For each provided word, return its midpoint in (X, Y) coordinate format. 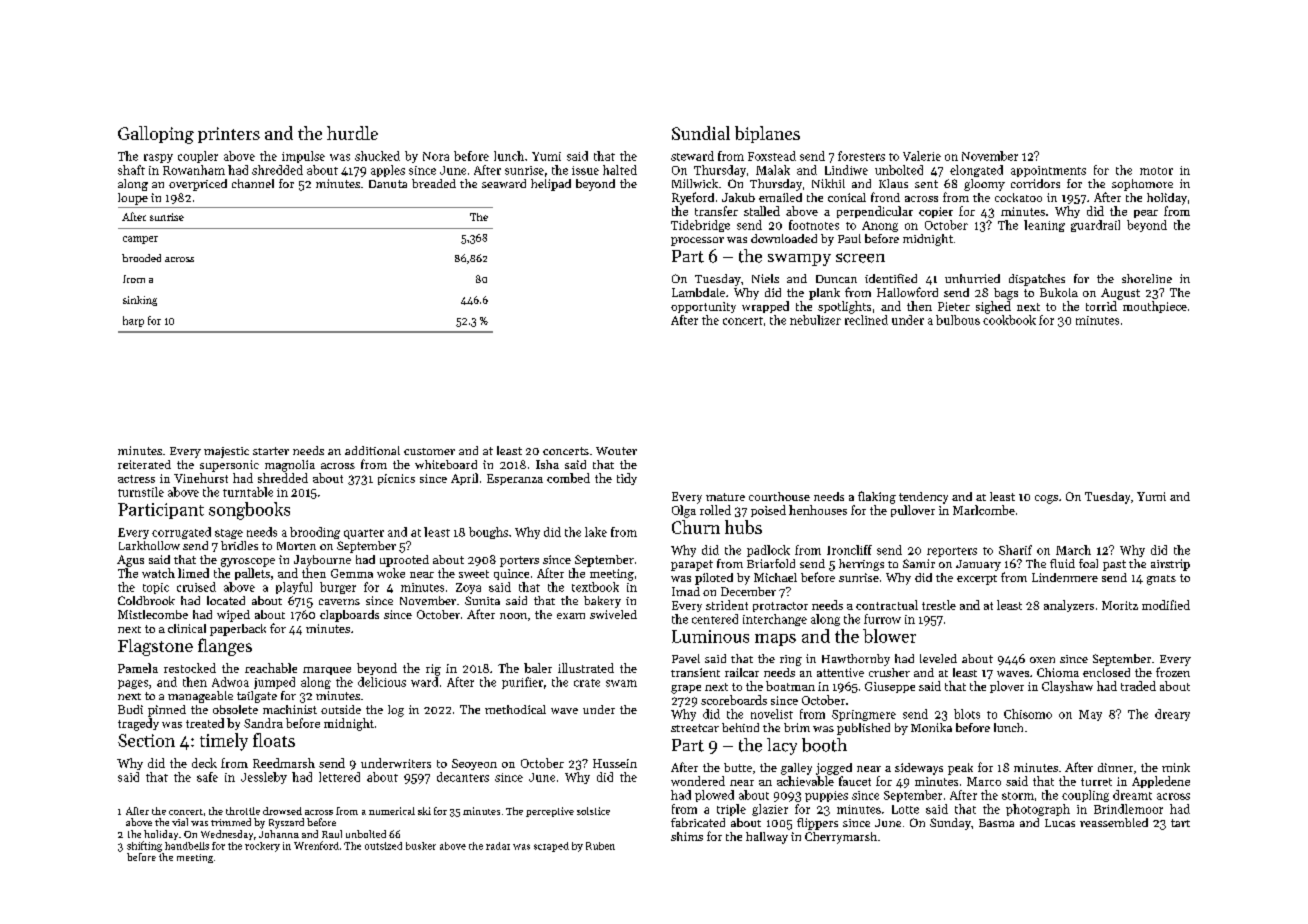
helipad (551, 185)
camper (140, 240)
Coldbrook (146, 600)
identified (891, 278)
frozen (1173, 672)
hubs (743, 527)
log (396, 711)
